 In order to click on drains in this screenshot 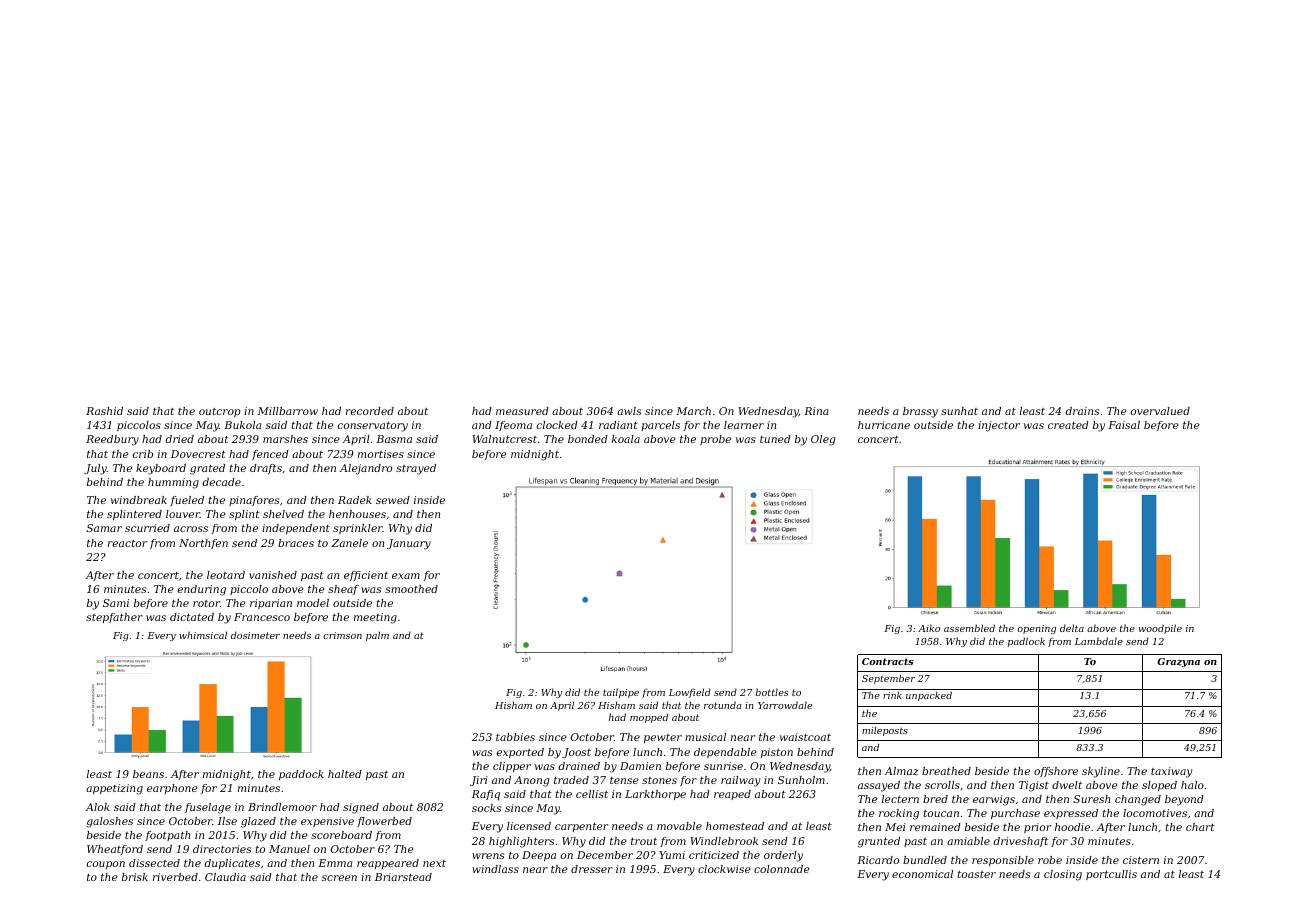, I will do `click(1082, 411)`.
